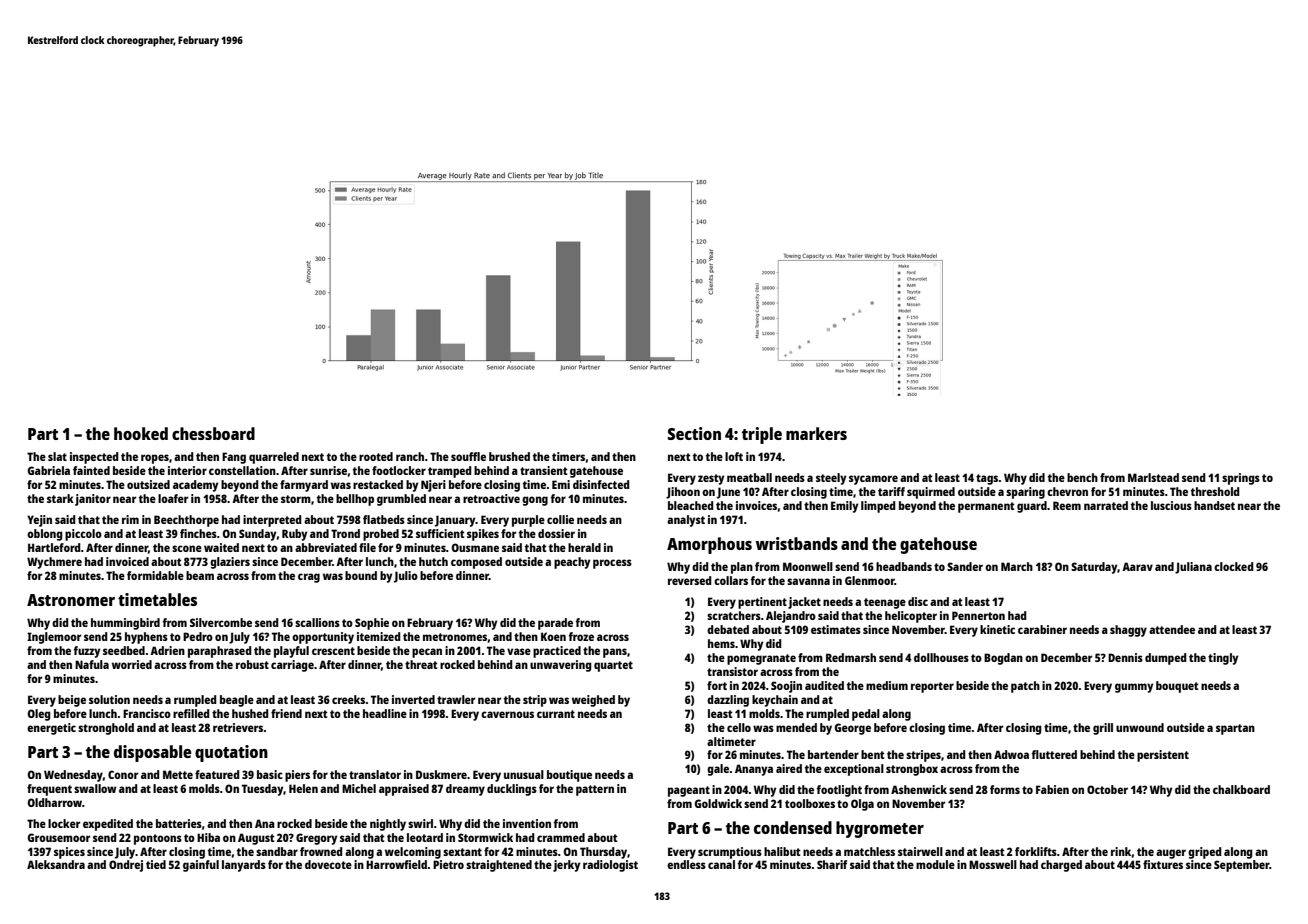  I want to click on retrievers, so click(238, 727).
